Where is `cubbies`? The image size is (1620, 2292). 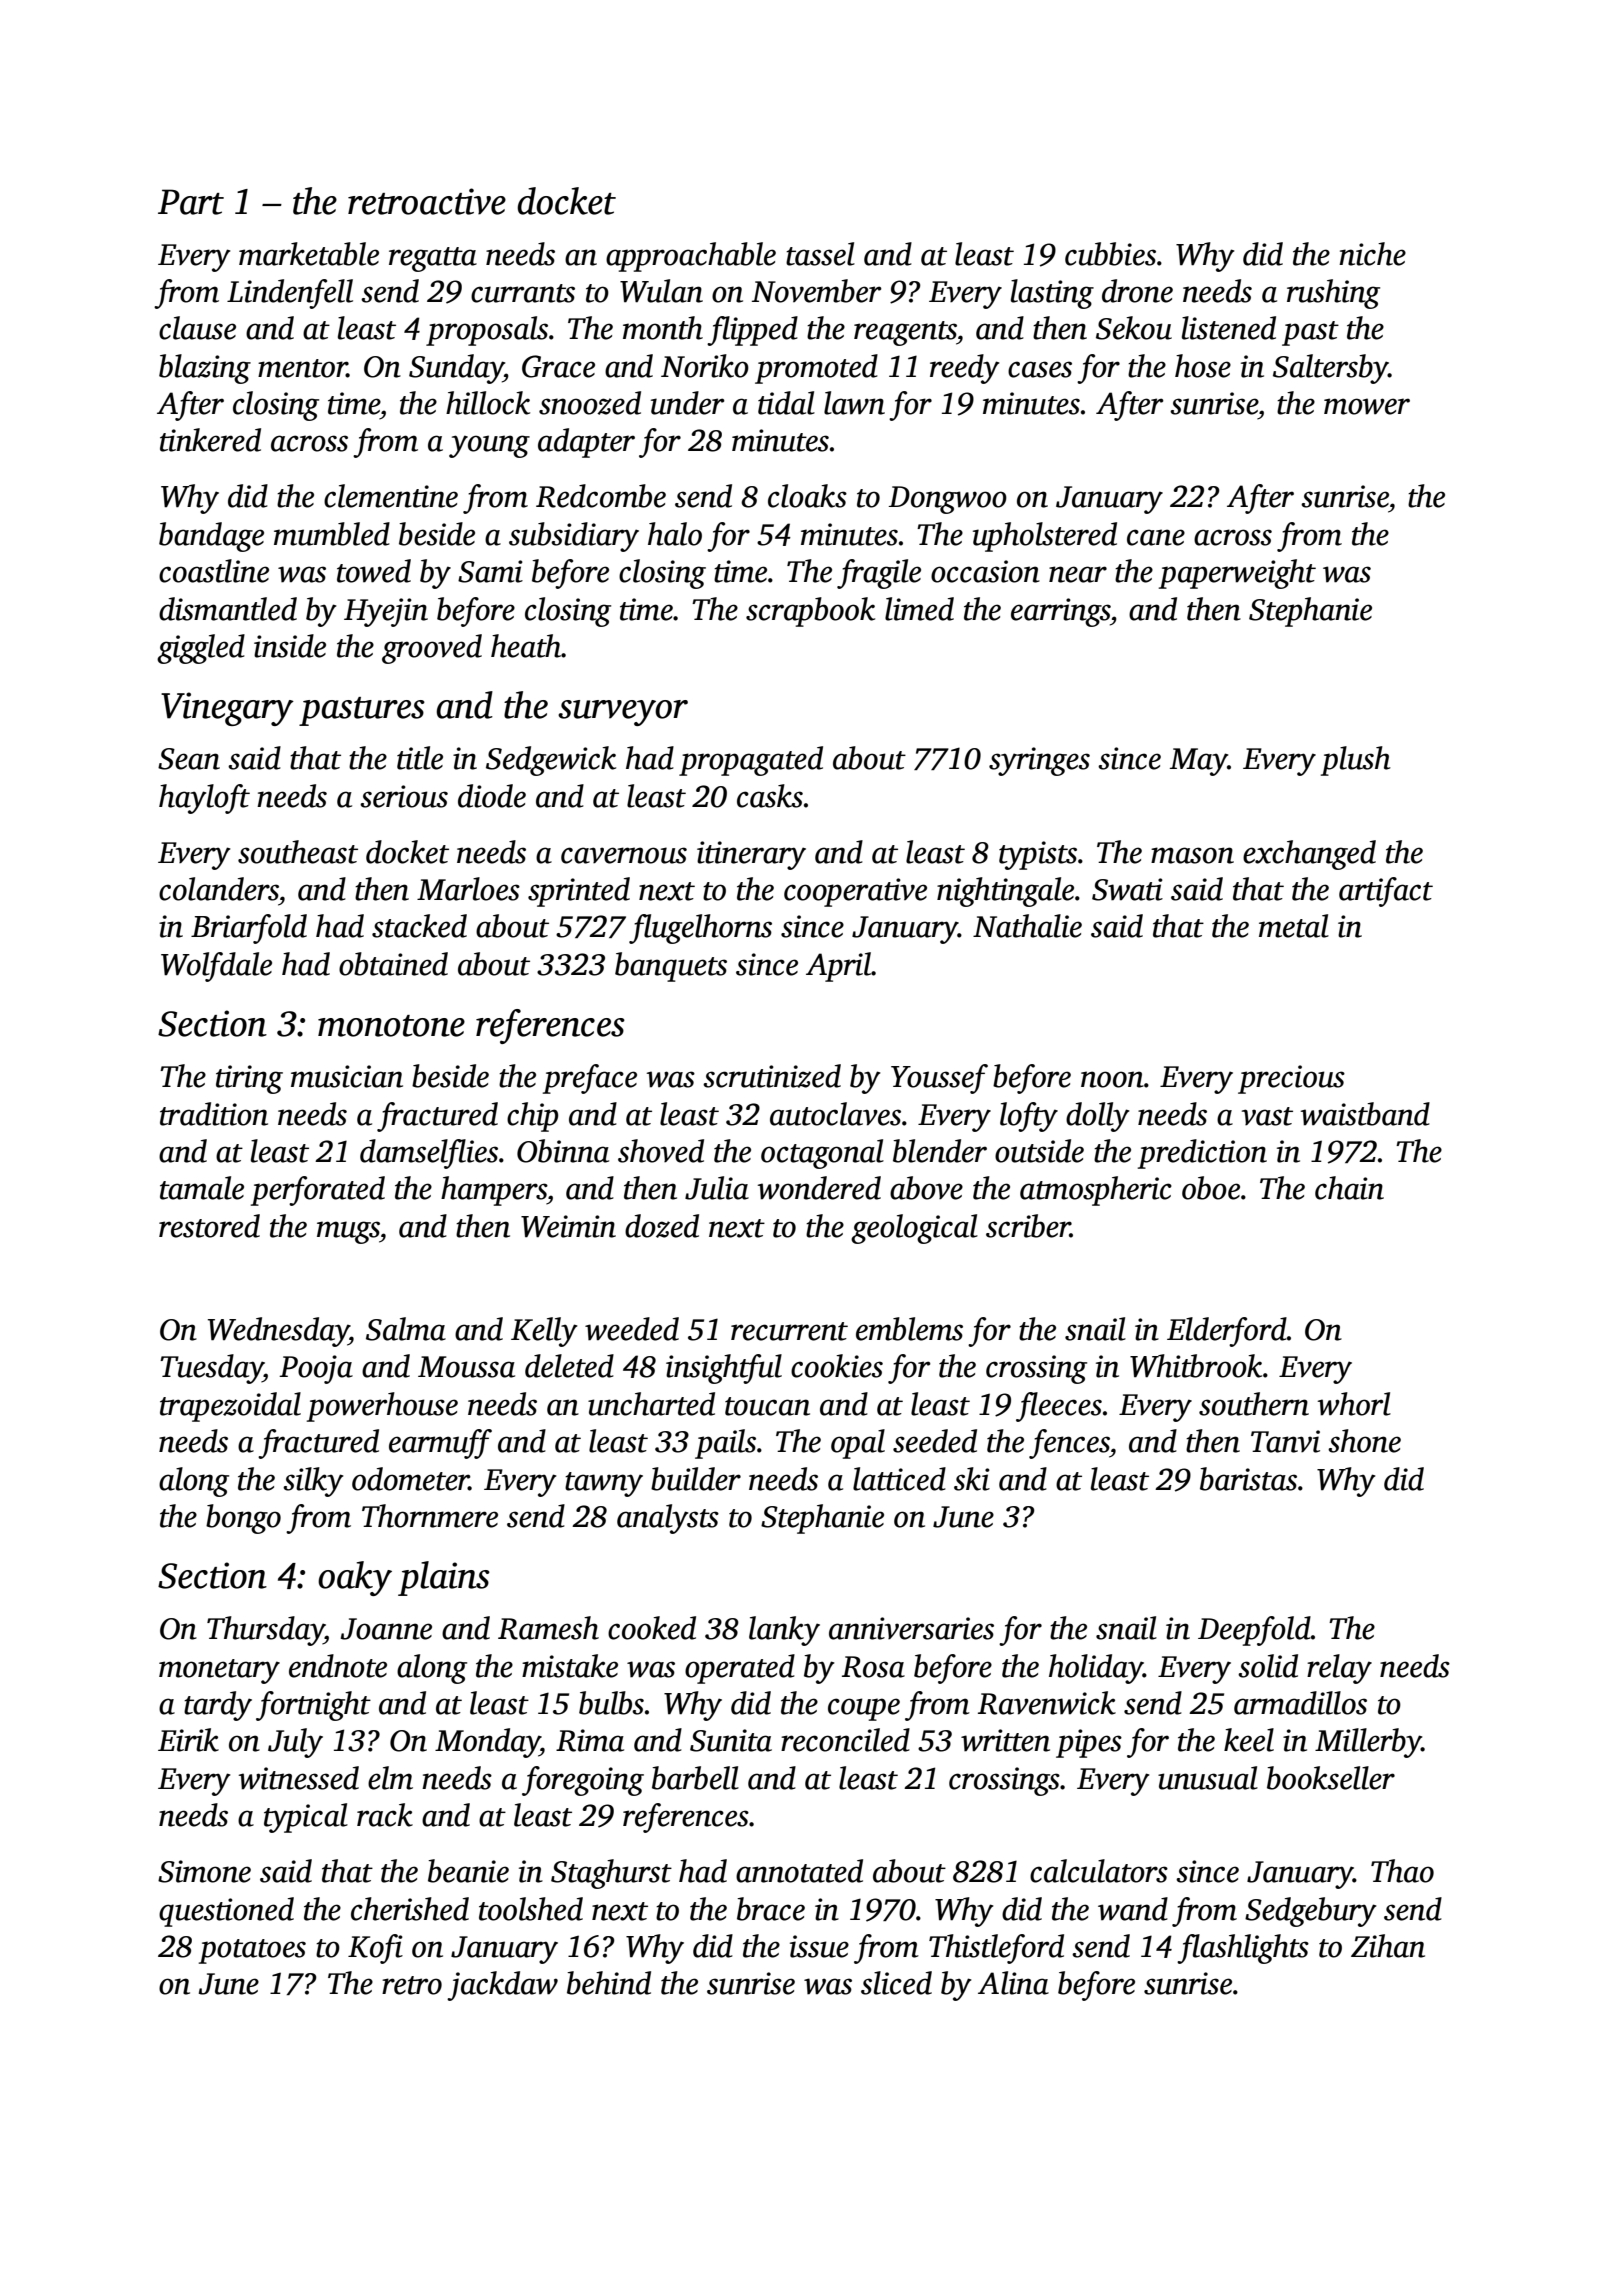 cubbies is located at coordinates (1110, 254).
